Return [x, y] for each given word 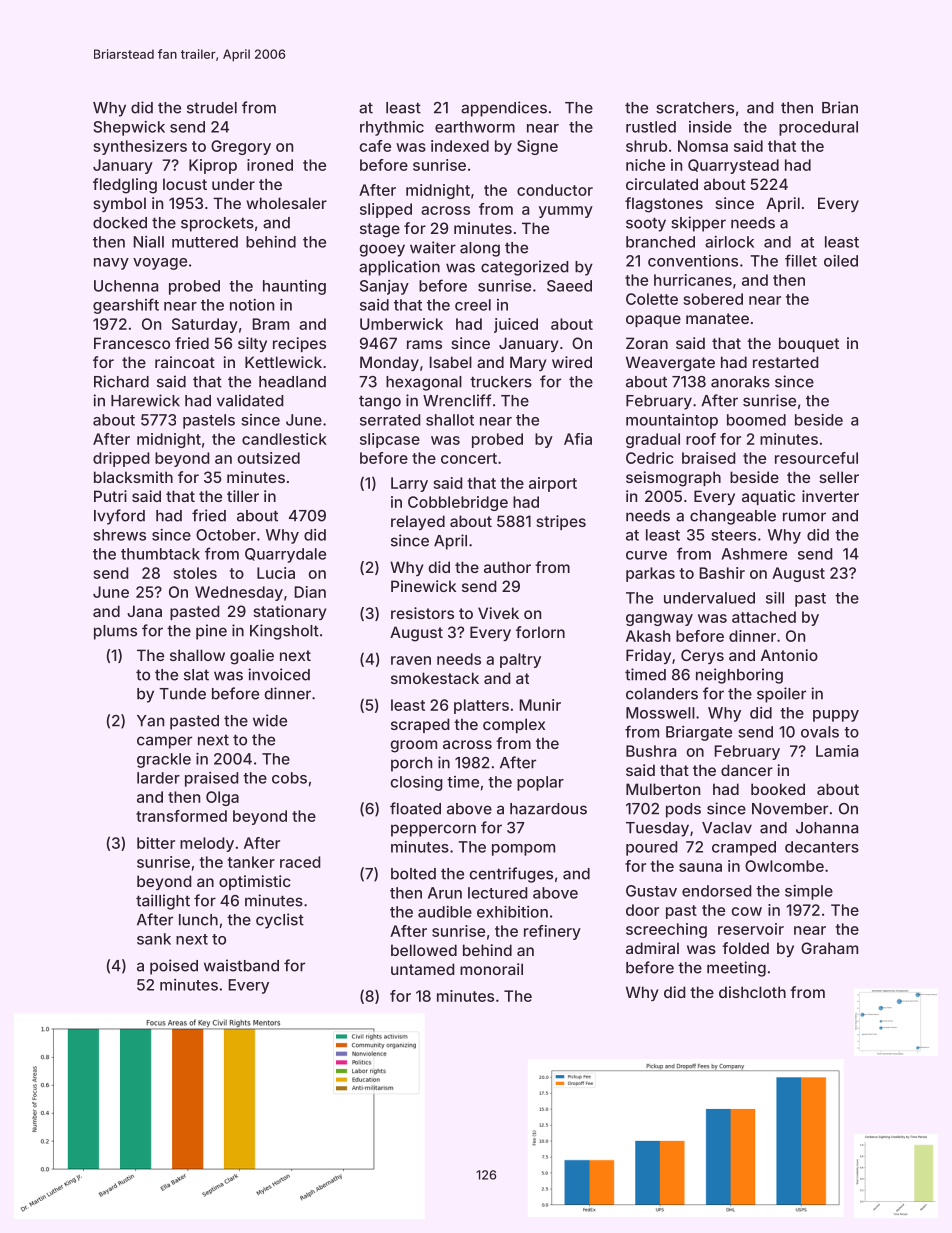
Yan [150, 721]
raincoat [185, 362]
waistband [241, 965]
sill [775, 598]
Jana [144, 611]
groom [413, 746]
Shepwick [129, 128]
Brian [840, 107]
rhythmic [392, 128]
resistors [422, 613]
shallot [450, 420]
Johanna [827, 828]
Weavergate [670, 364]
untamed [423, 969]
